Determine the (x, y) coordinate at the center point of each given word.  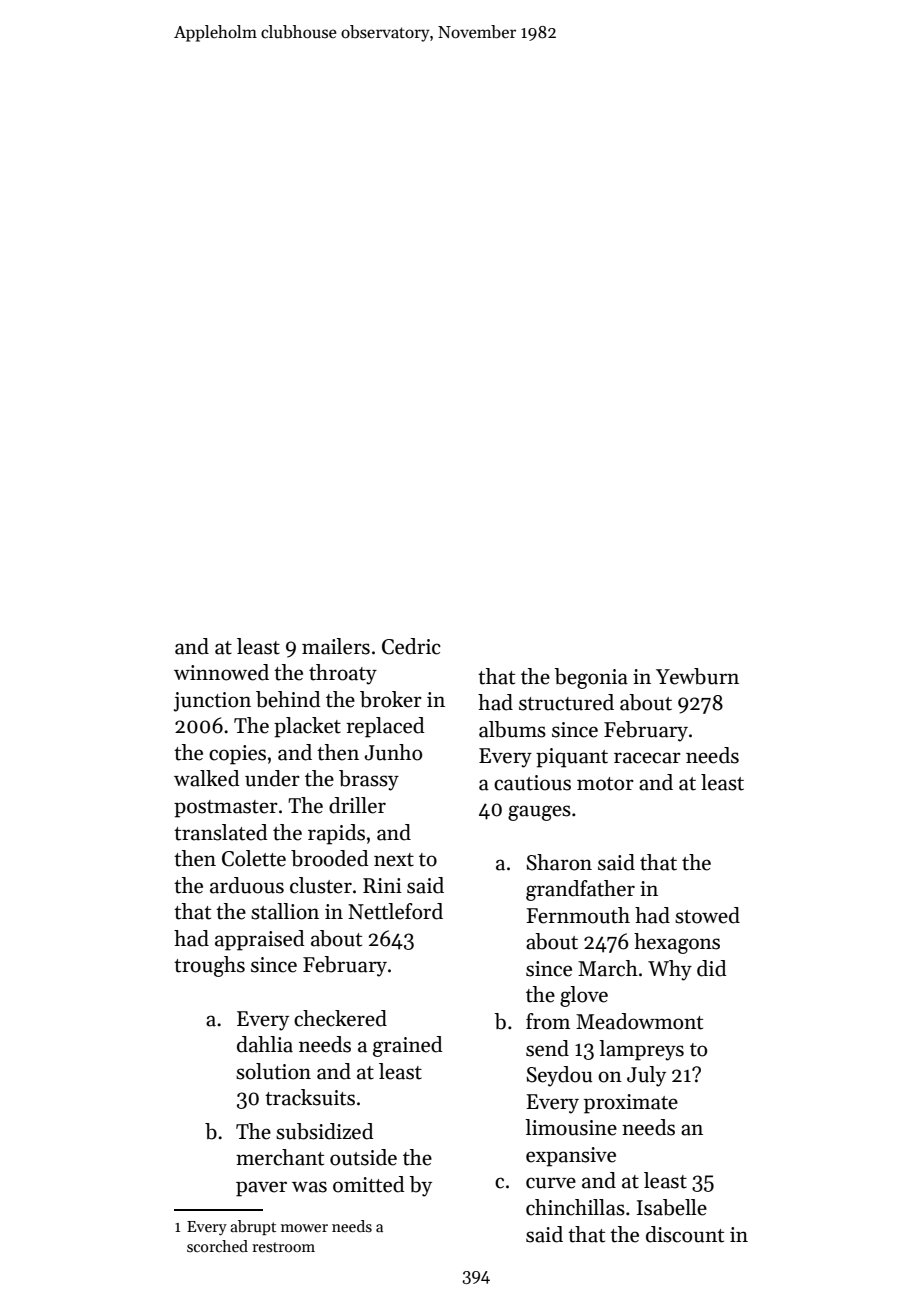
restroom (283, 1247)
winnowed (221, 672)
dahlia (265, 1044)
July (646, 1076)
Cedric (411, 646)
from (548, 1021)
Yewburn (697, 676)
